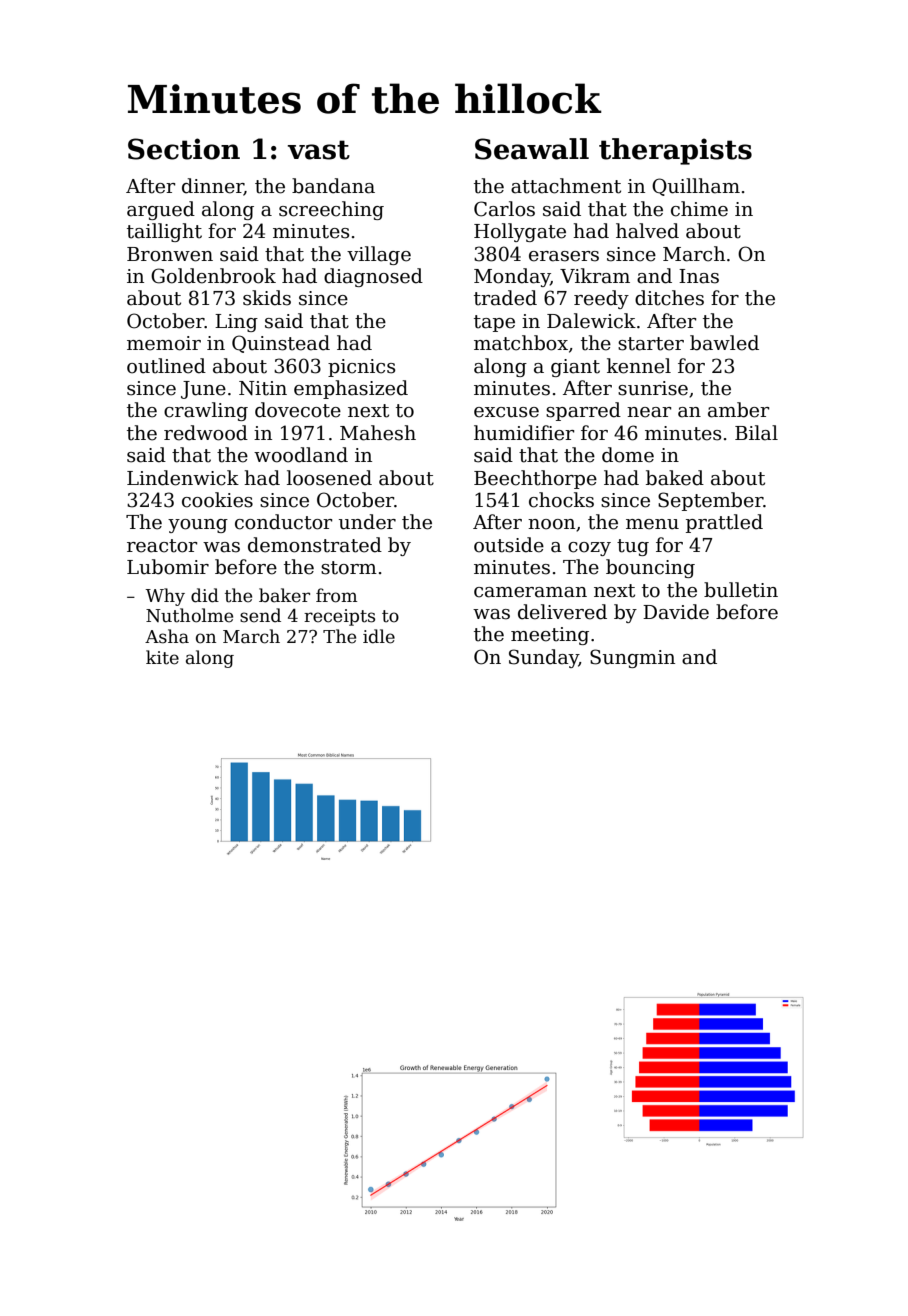 The height and width of the screenshot is (1316, 908). I want to click on Mahesh, so click(378, 433).
